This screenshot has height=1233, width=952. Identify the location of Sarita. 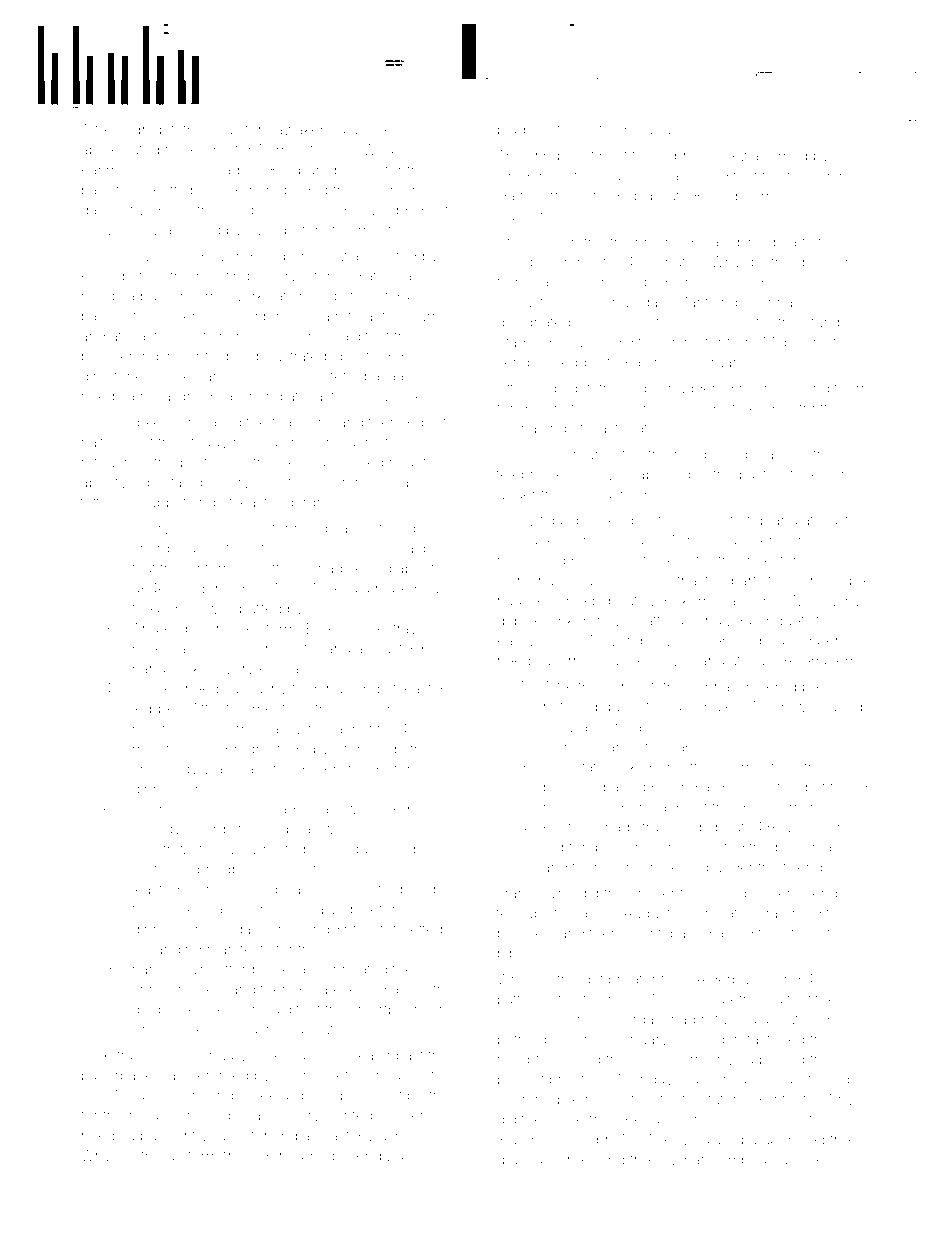
(592, 129).
